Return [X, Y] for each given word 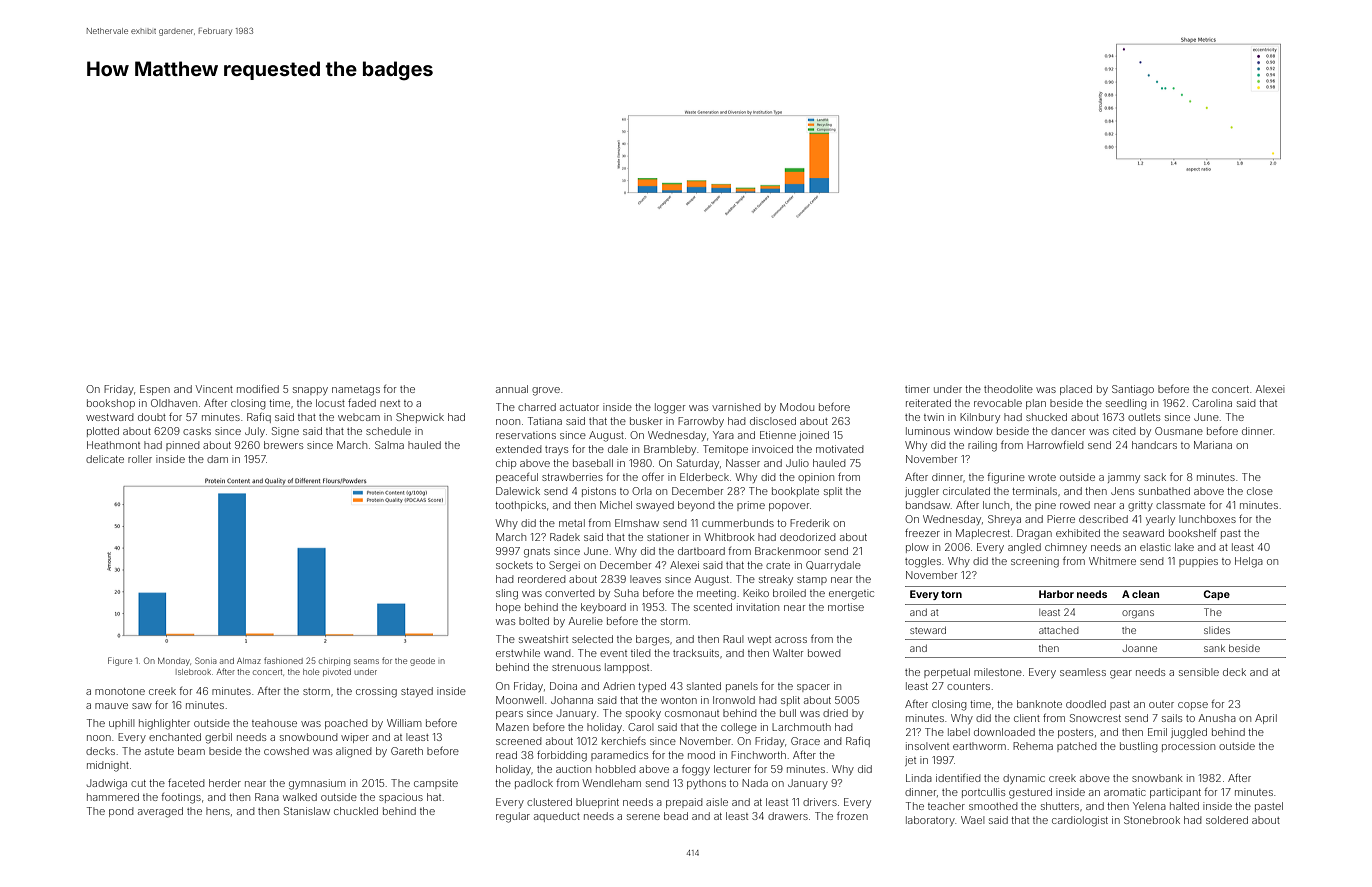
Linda [919, 778]
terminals [1034, 491]
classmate [1180, 505]
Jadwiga [107, 784]
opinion [816, 478]
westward [109, 417]
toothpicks [520, 506]
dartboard [701, 551]
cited [1124, 431]
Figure [120, 661]
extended [518, 449]
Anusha [1217, 718]
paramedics [619, 756]
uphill [121, 724]
